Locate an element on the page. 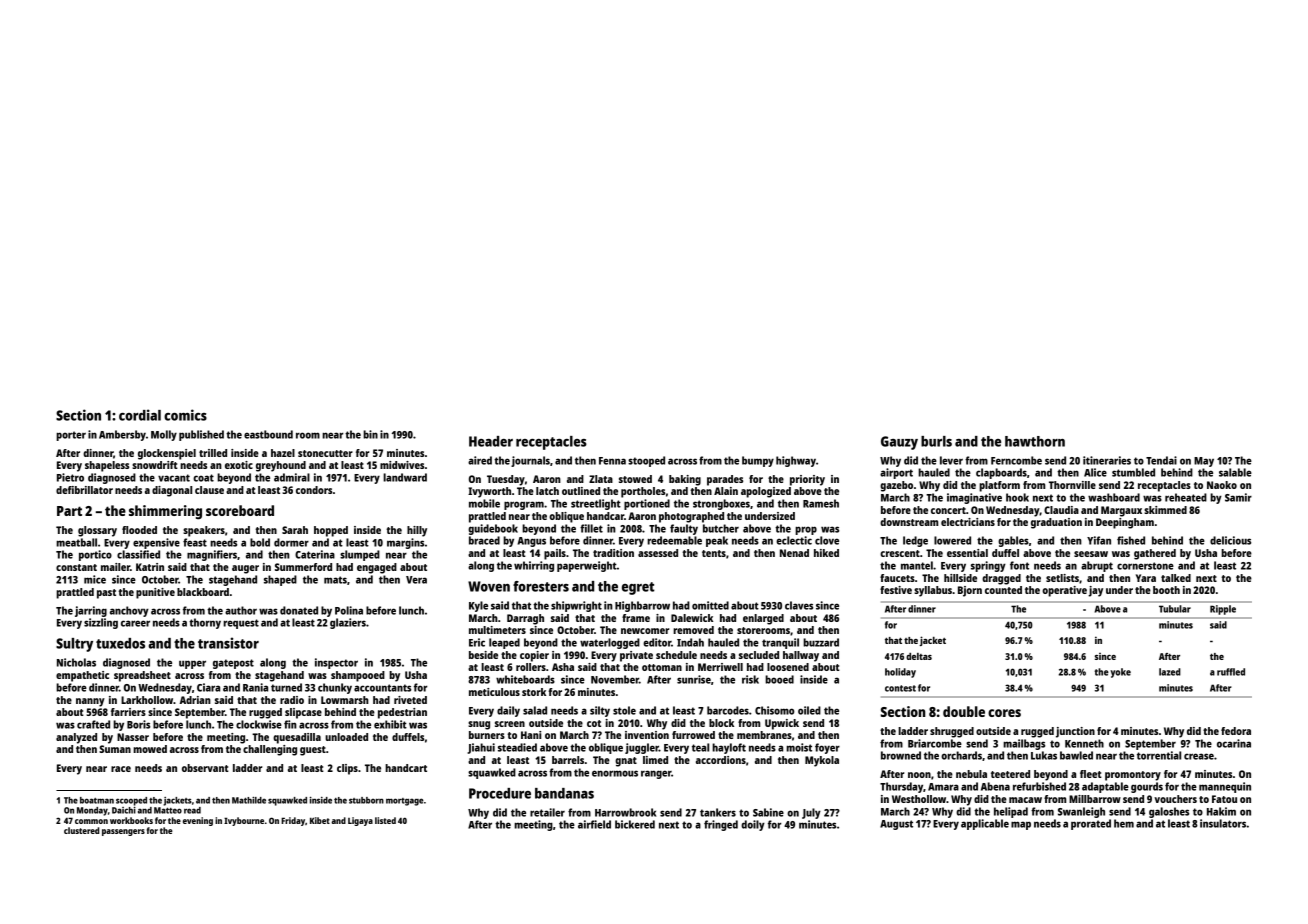 The width and height of the image is (1308, 924). burls is located at coordinates (936, 441).
